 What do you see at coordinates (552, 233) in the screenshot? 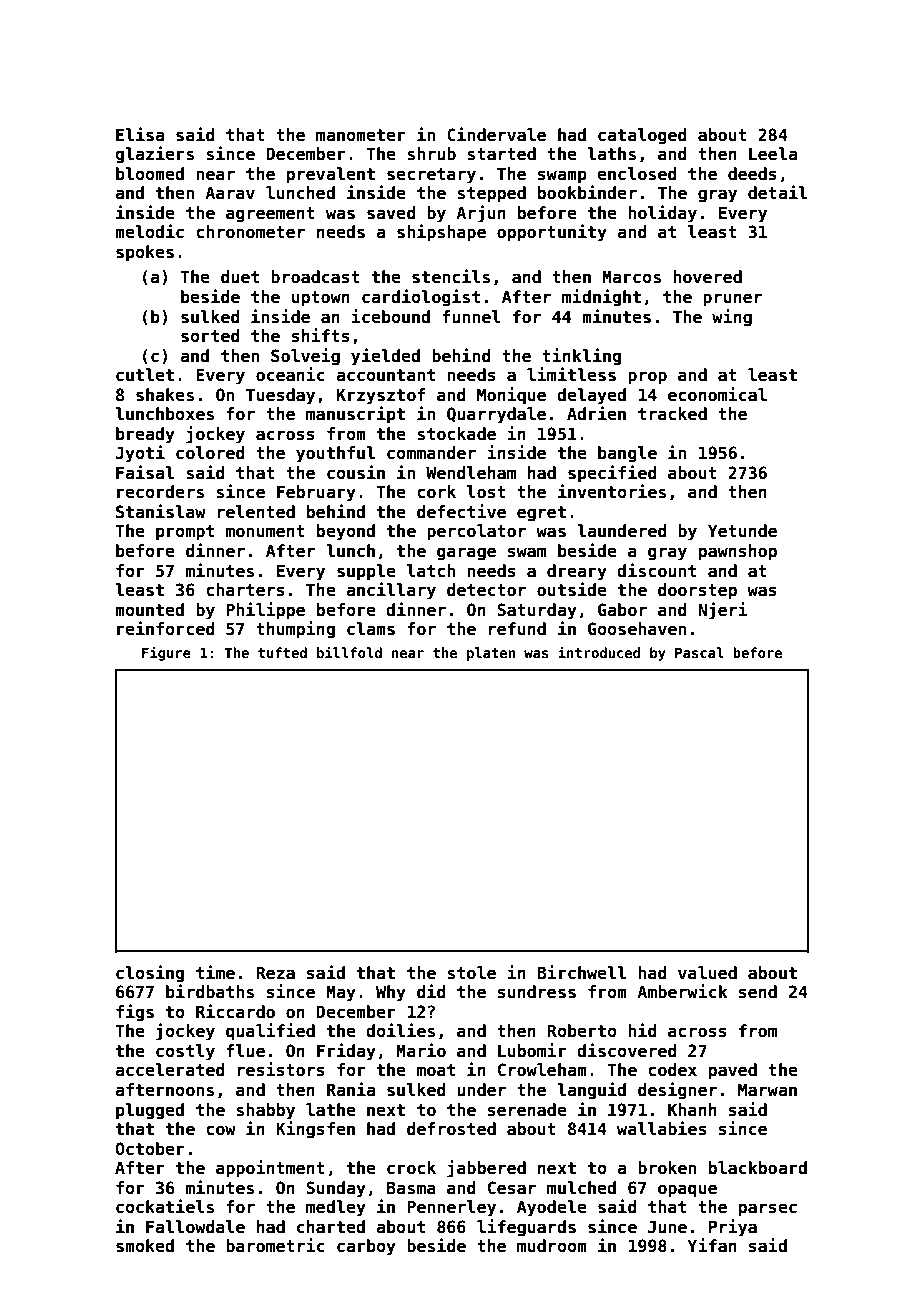
I see `opportunity` at bounding box center [552, 233].
